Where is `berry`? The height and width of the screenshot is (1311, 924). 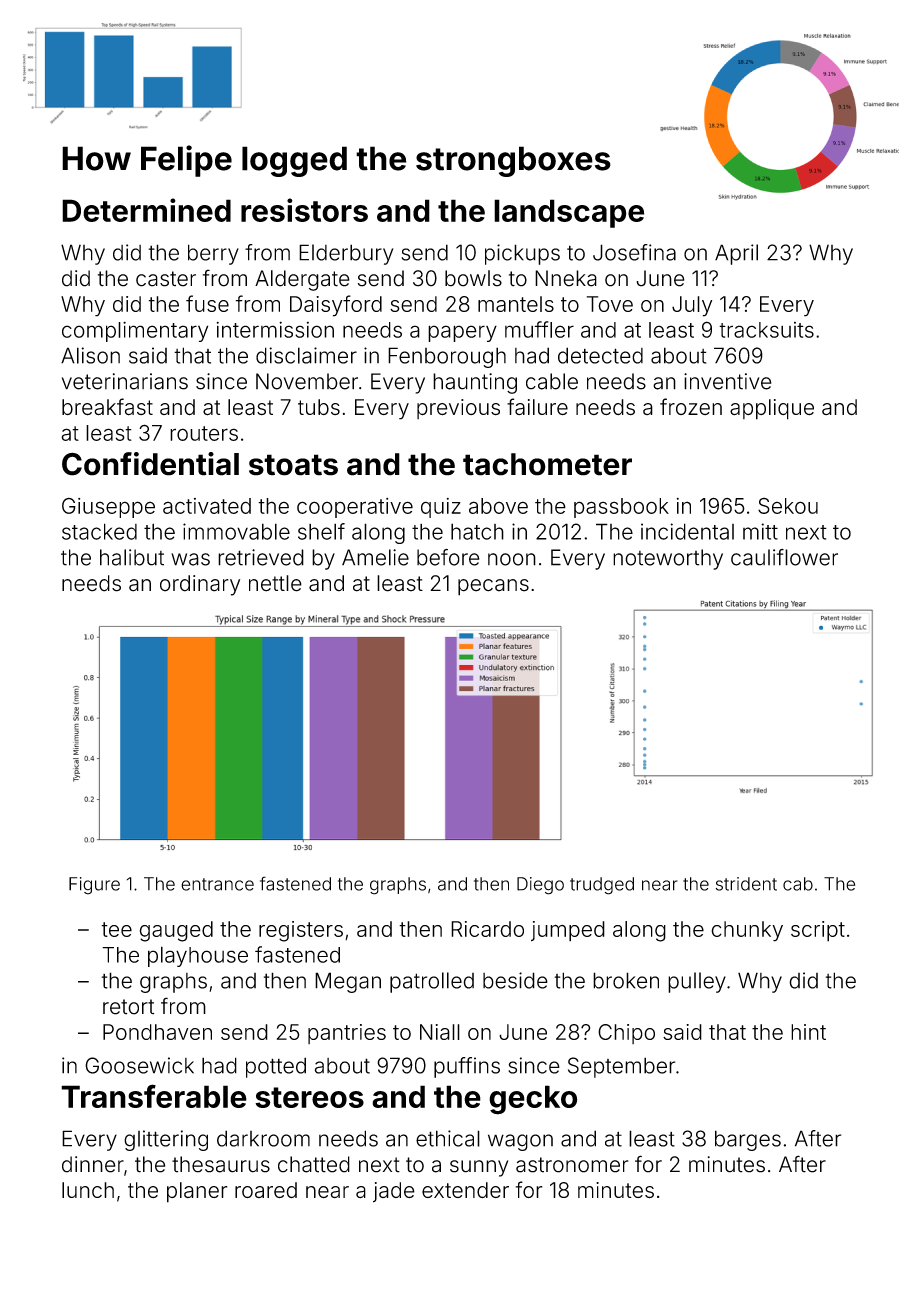
berry is located at coordinates (213, 254).
